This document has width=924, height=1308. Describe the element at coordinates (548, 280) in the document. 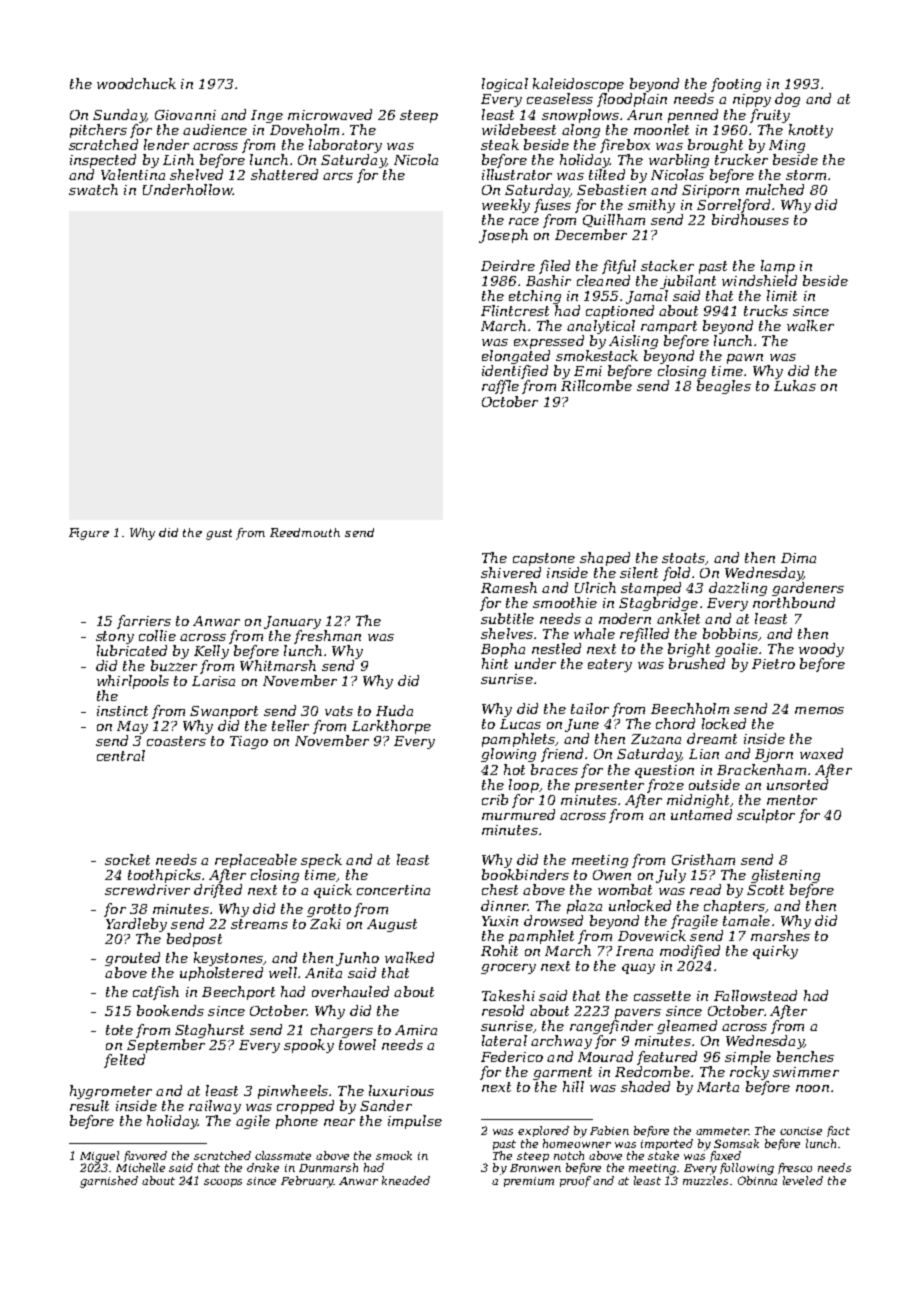

I see `Bashir` at that location.
